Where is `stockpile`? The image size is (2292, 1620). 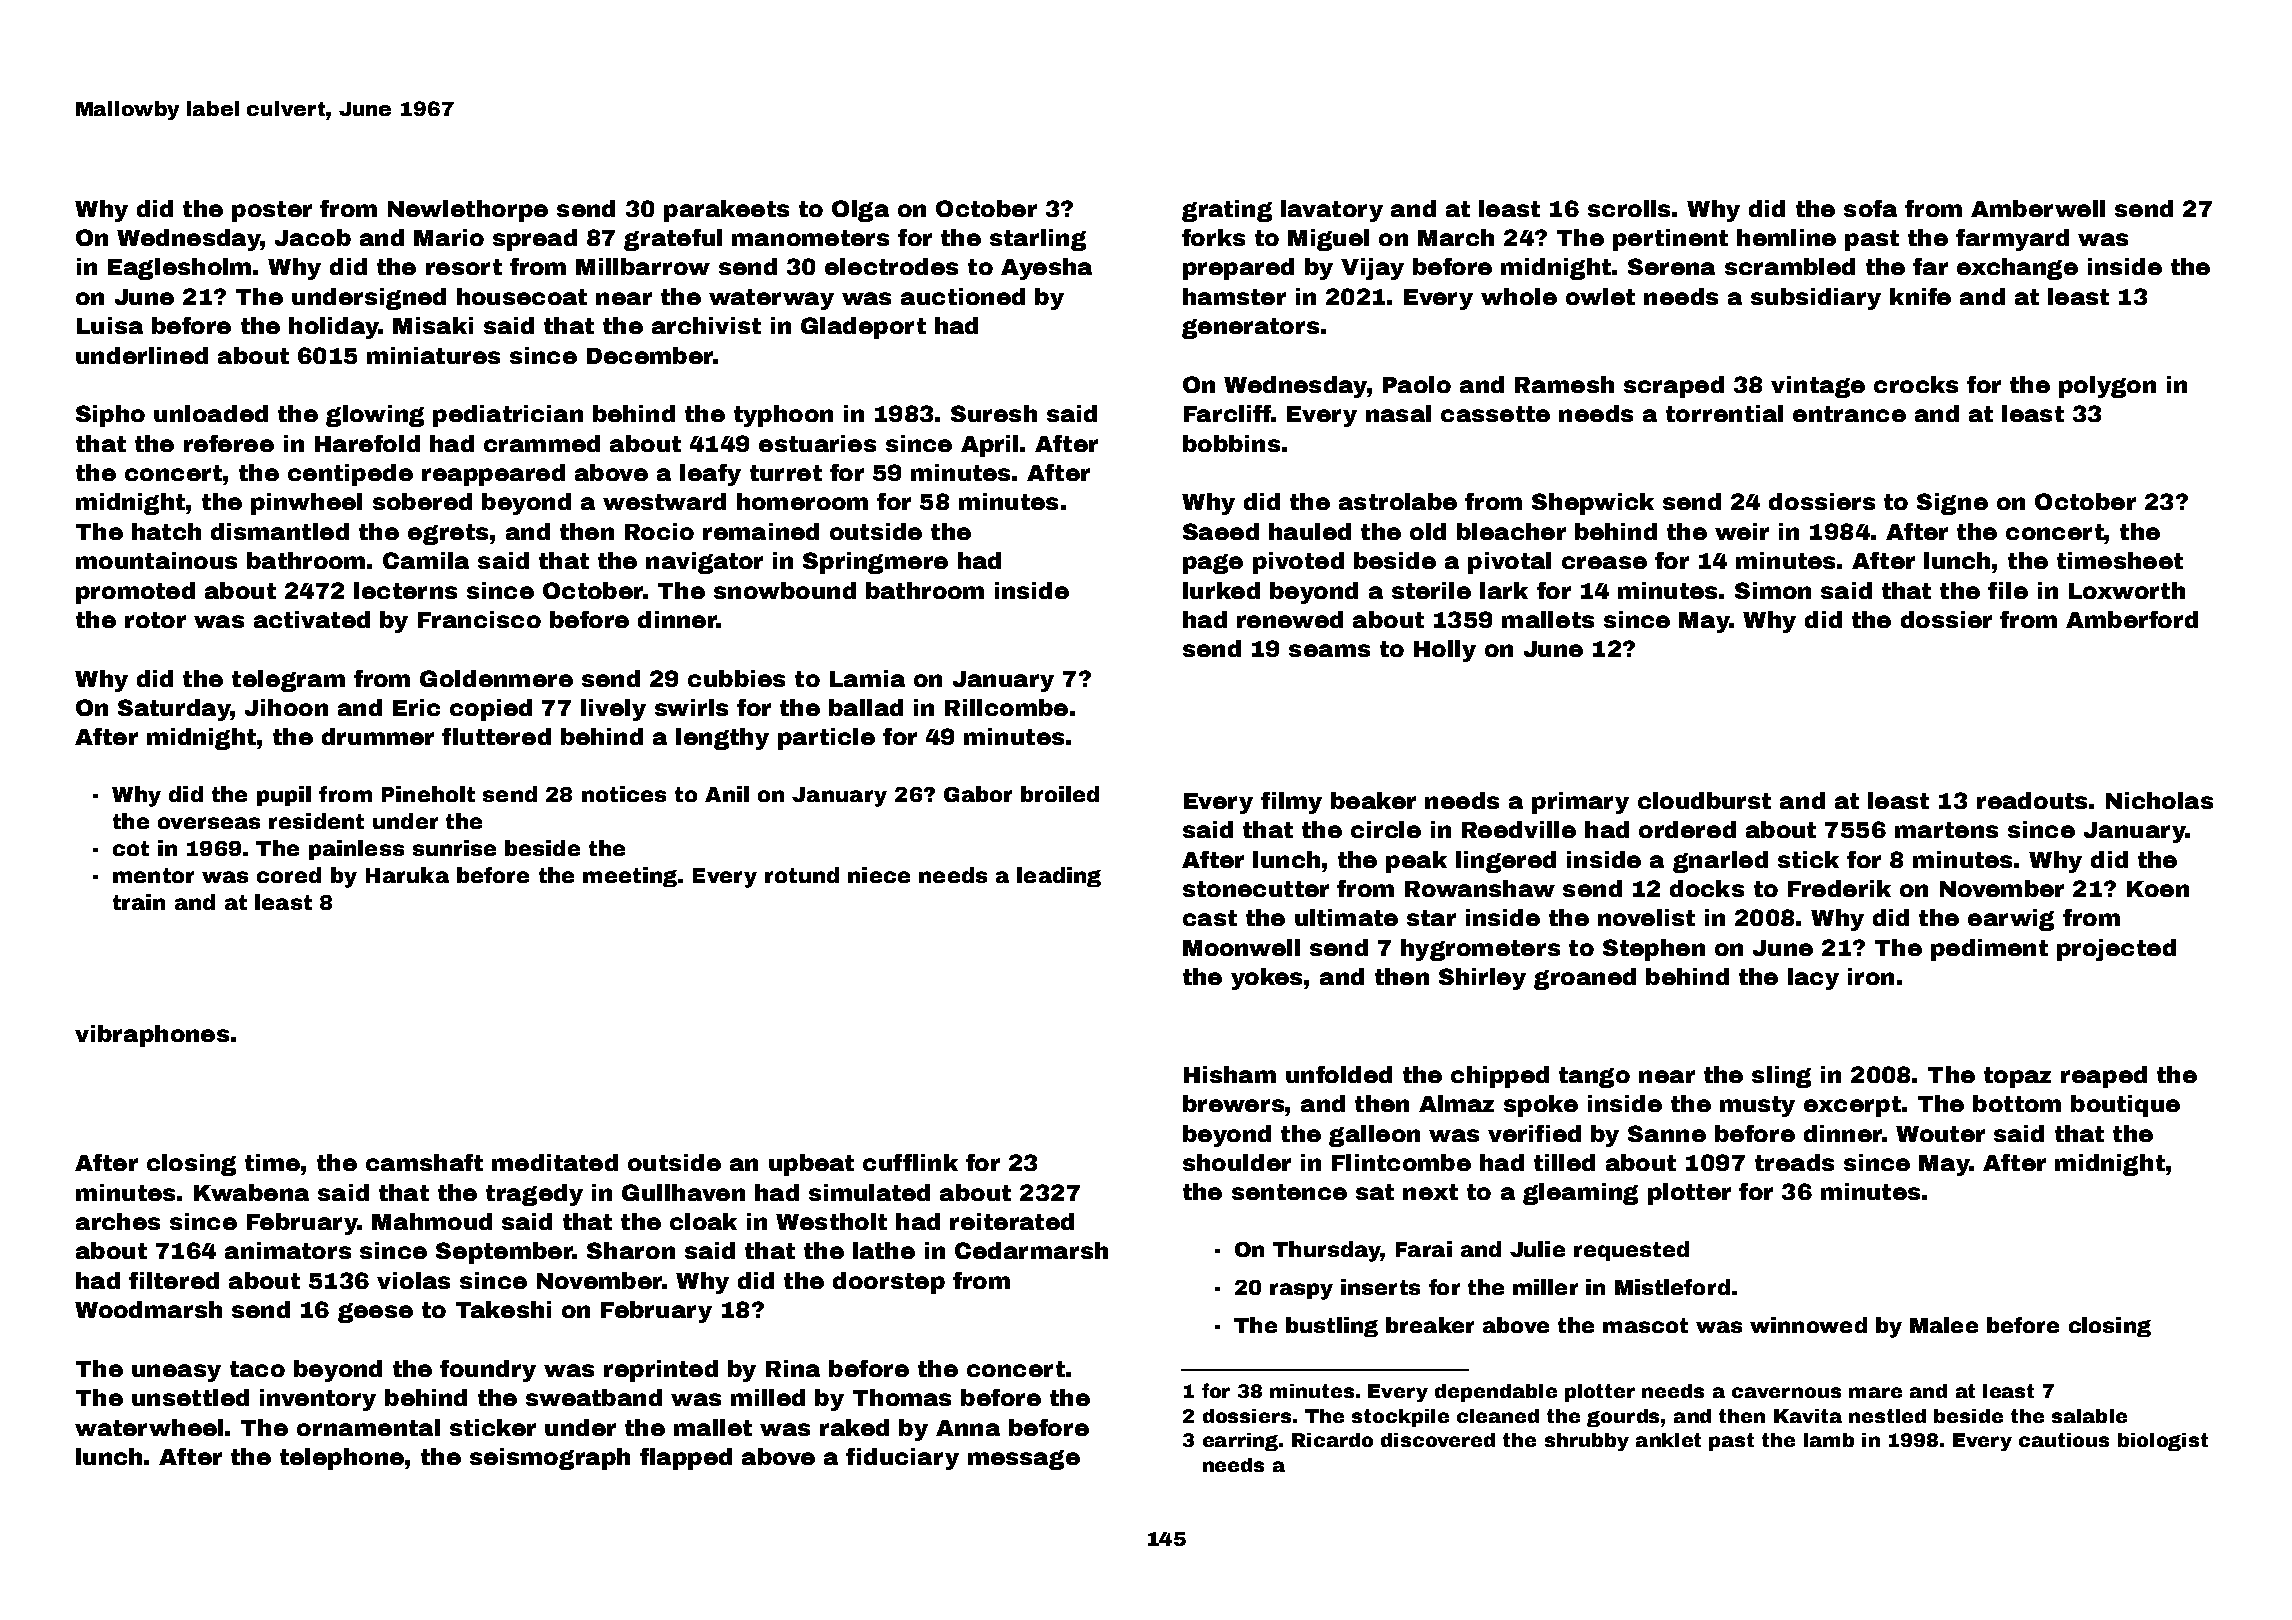 stockpile is located at coordinates (1400, 1418).
